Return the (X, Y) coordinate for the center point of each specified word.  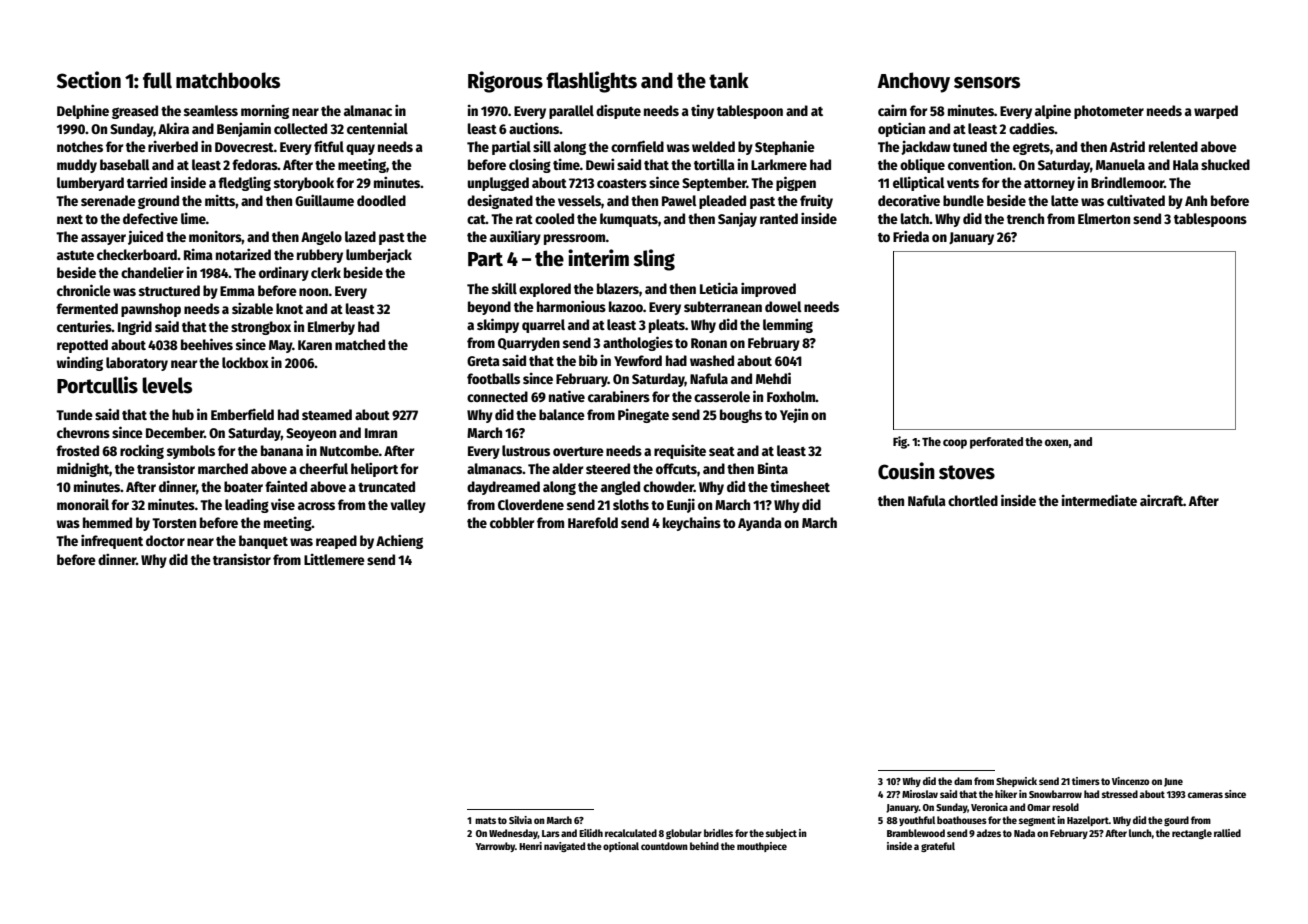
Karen (315, 345)
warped (1216, 112)
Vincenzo (1131, 781)
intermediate (1099, 500)
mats (485, 820)
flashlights (591, 82)
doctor (165, 540)
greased (135, 112)
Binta (773, 468)
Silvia (520, 820)
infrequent (112, 541)
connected (497, 396)
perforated (996, 443)
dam (963, 781)
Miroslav (920, 794)
